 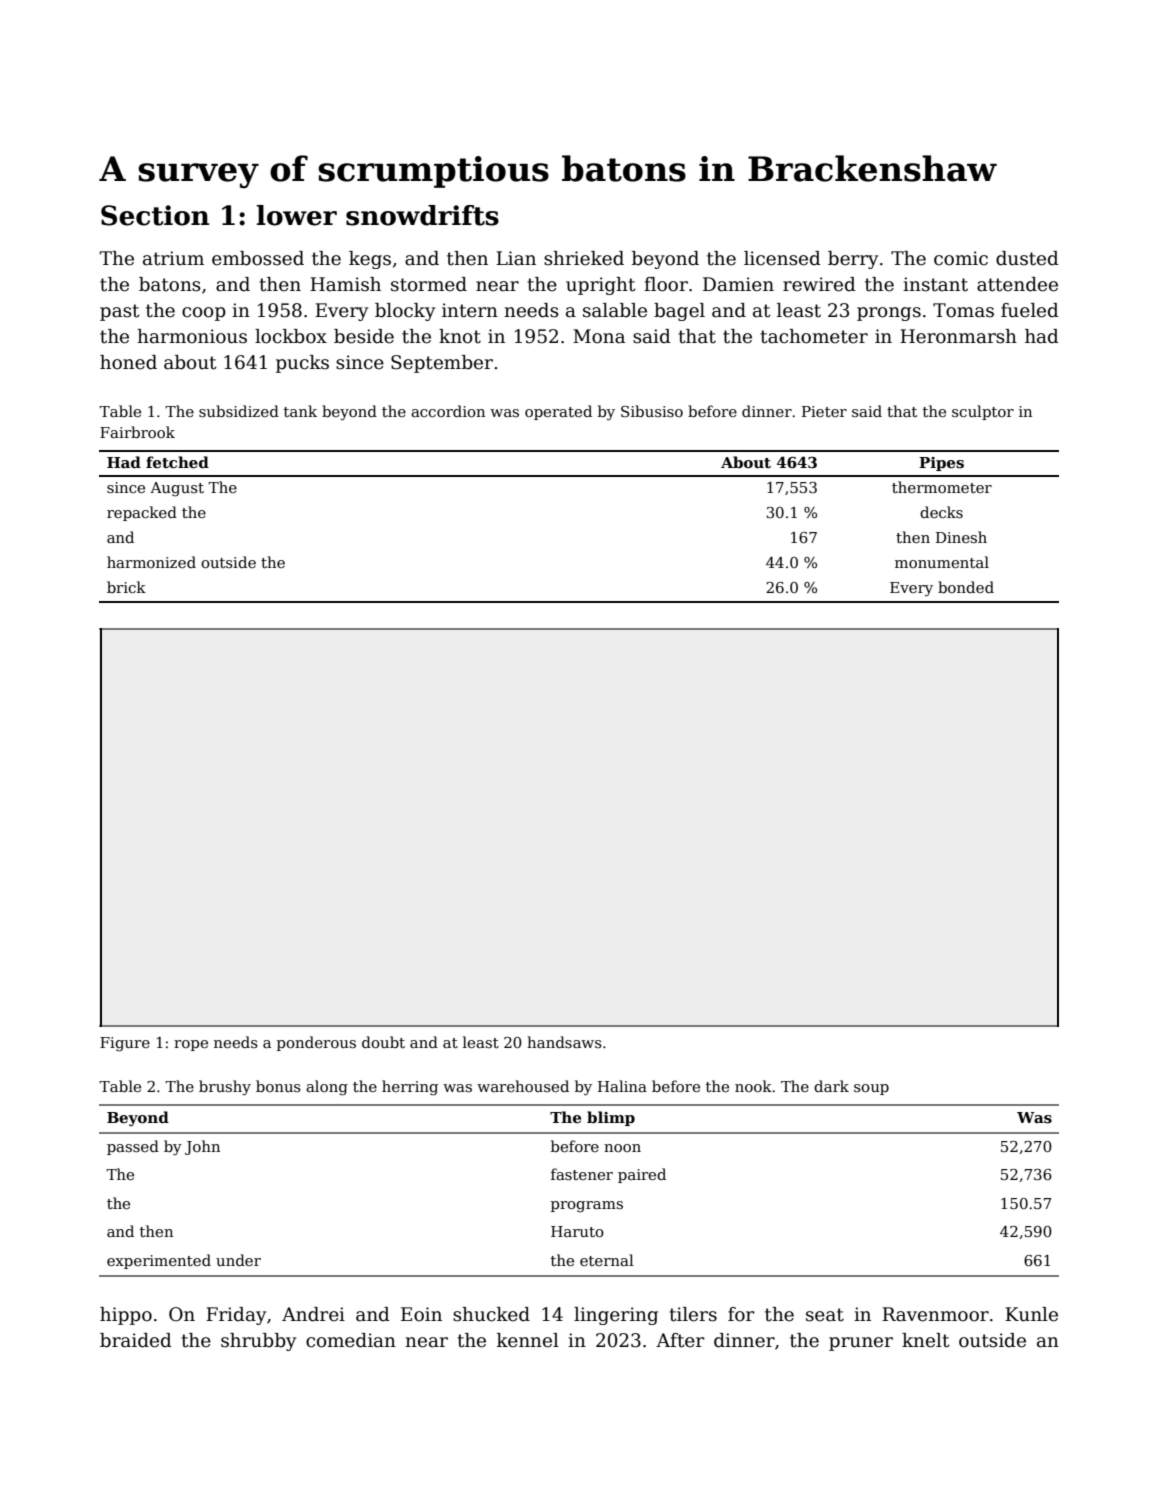 What do you see at coordinates (941, 512) in the document?
I see `decks` at bounding box center [941, 512].
